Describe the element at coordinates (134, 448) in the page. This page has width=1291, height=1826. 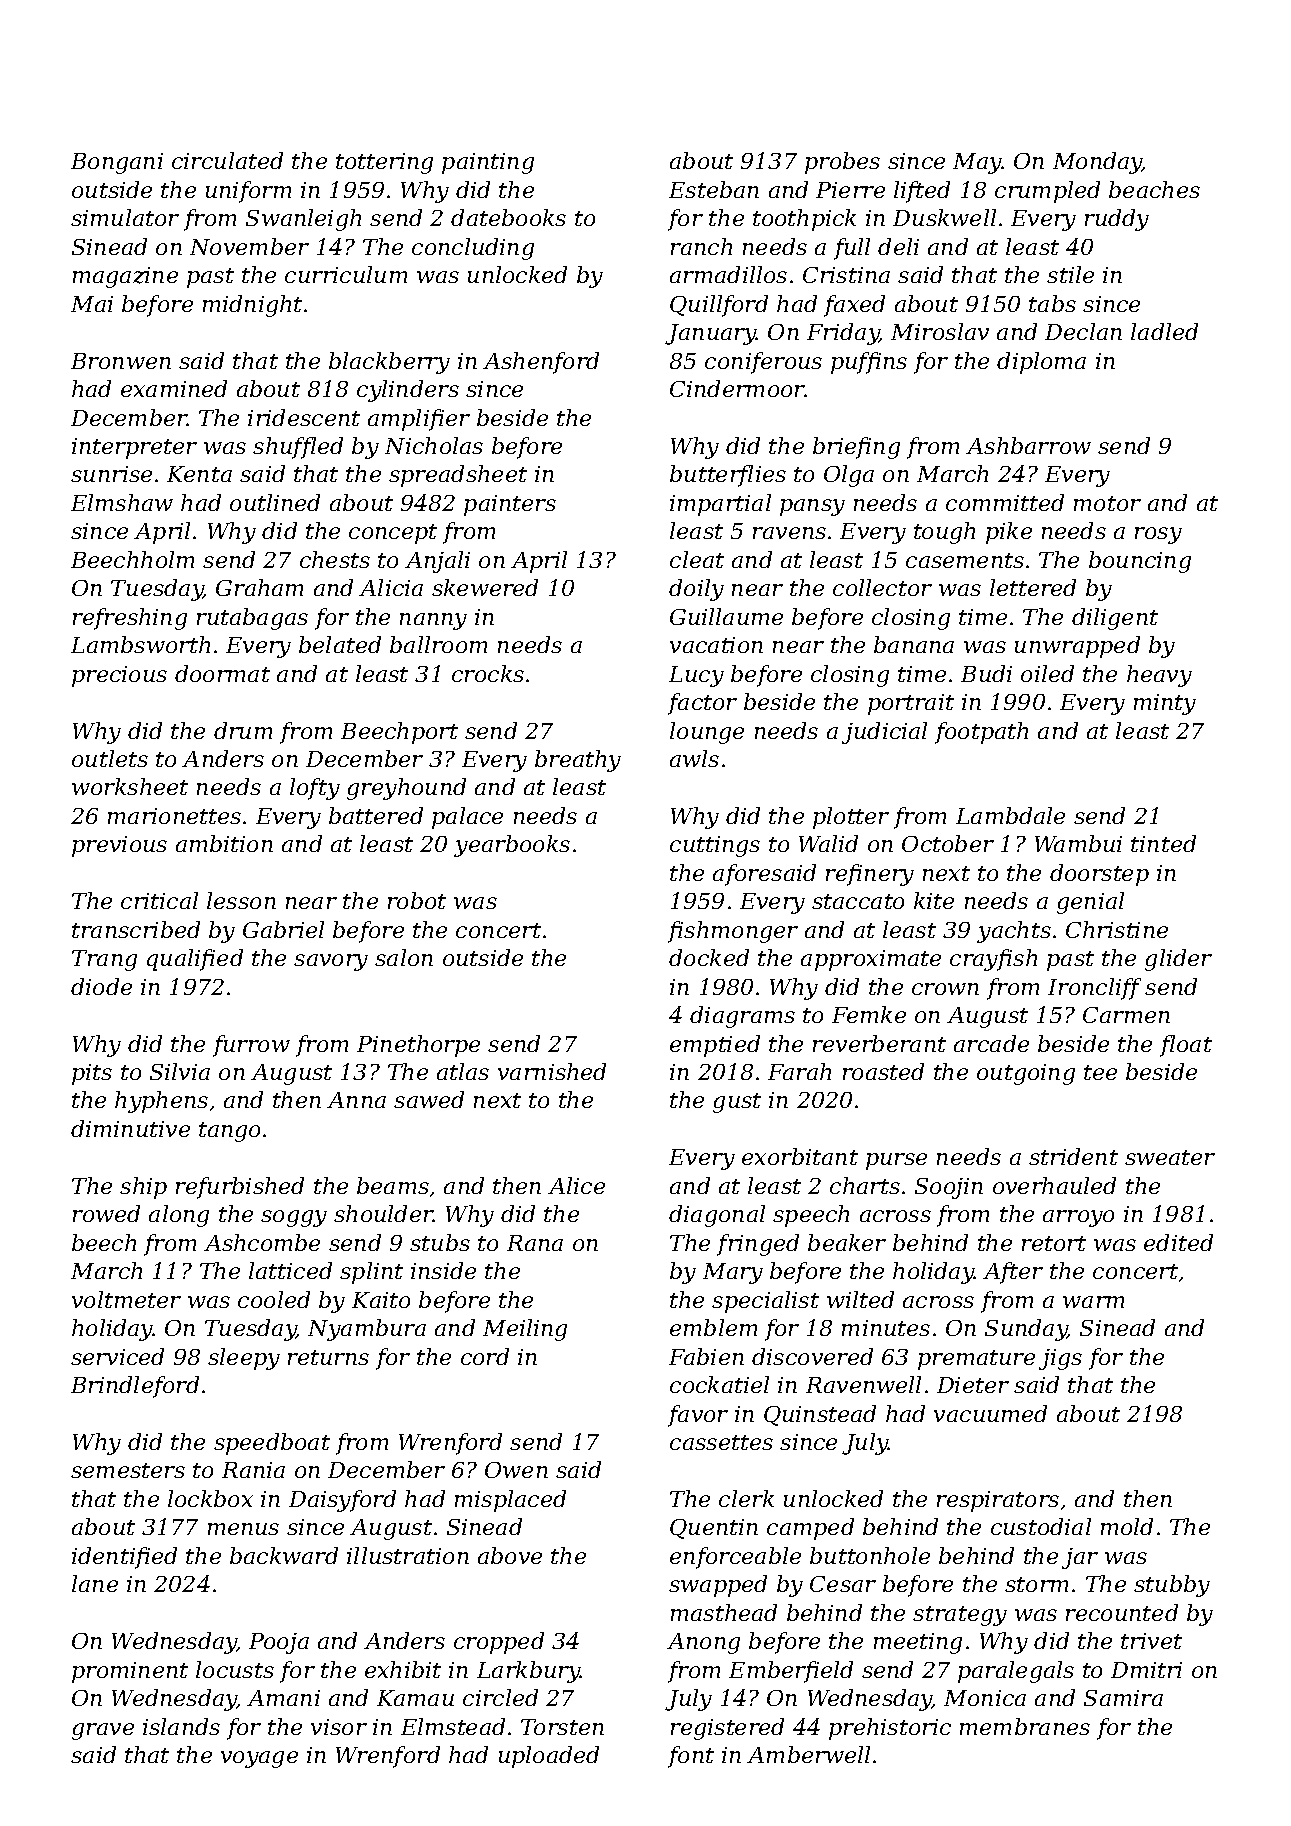
I see `interpreter` at that location.
